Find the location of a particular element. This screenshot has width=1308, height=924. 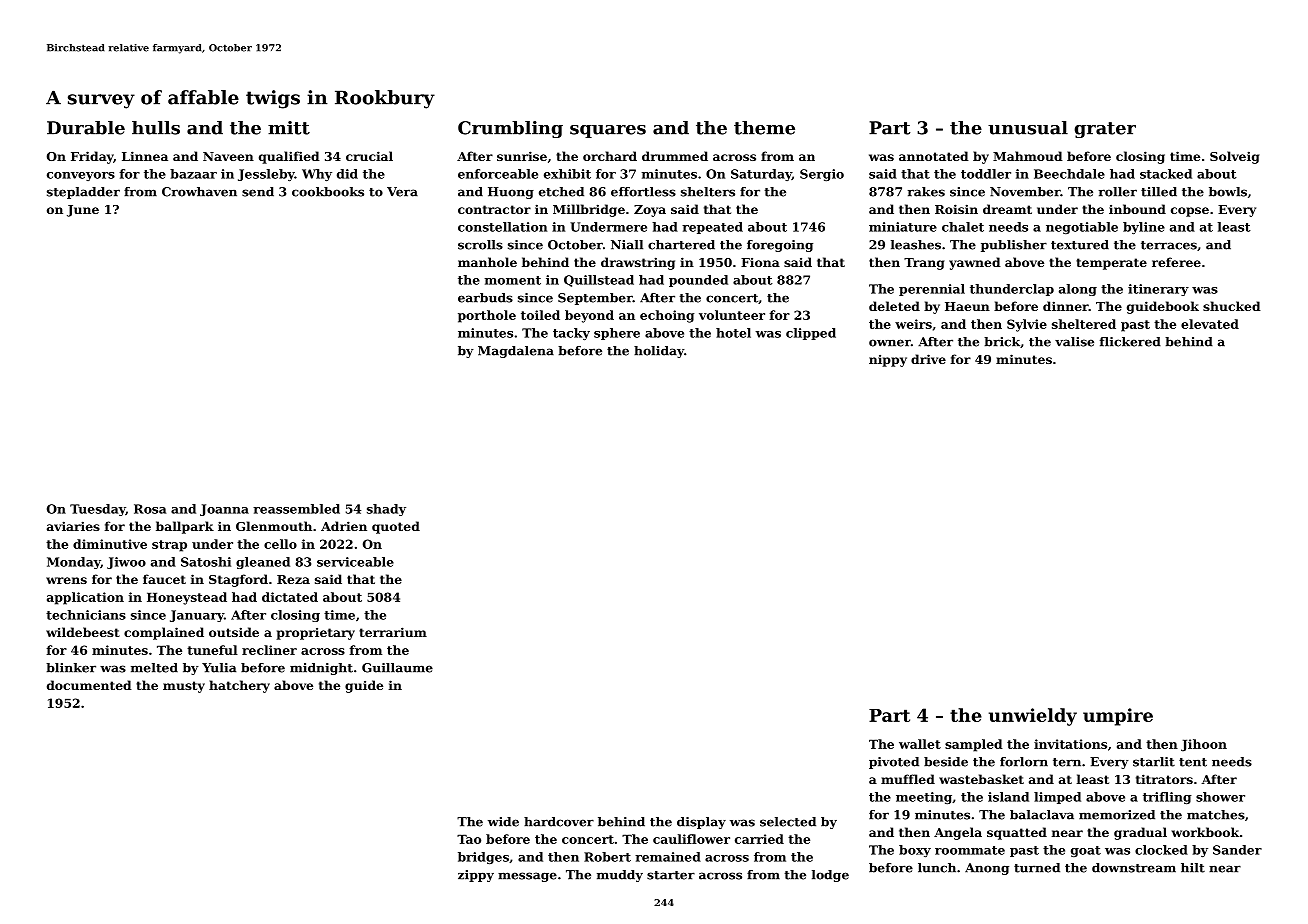

shady is located at coordinates (386, 510).
